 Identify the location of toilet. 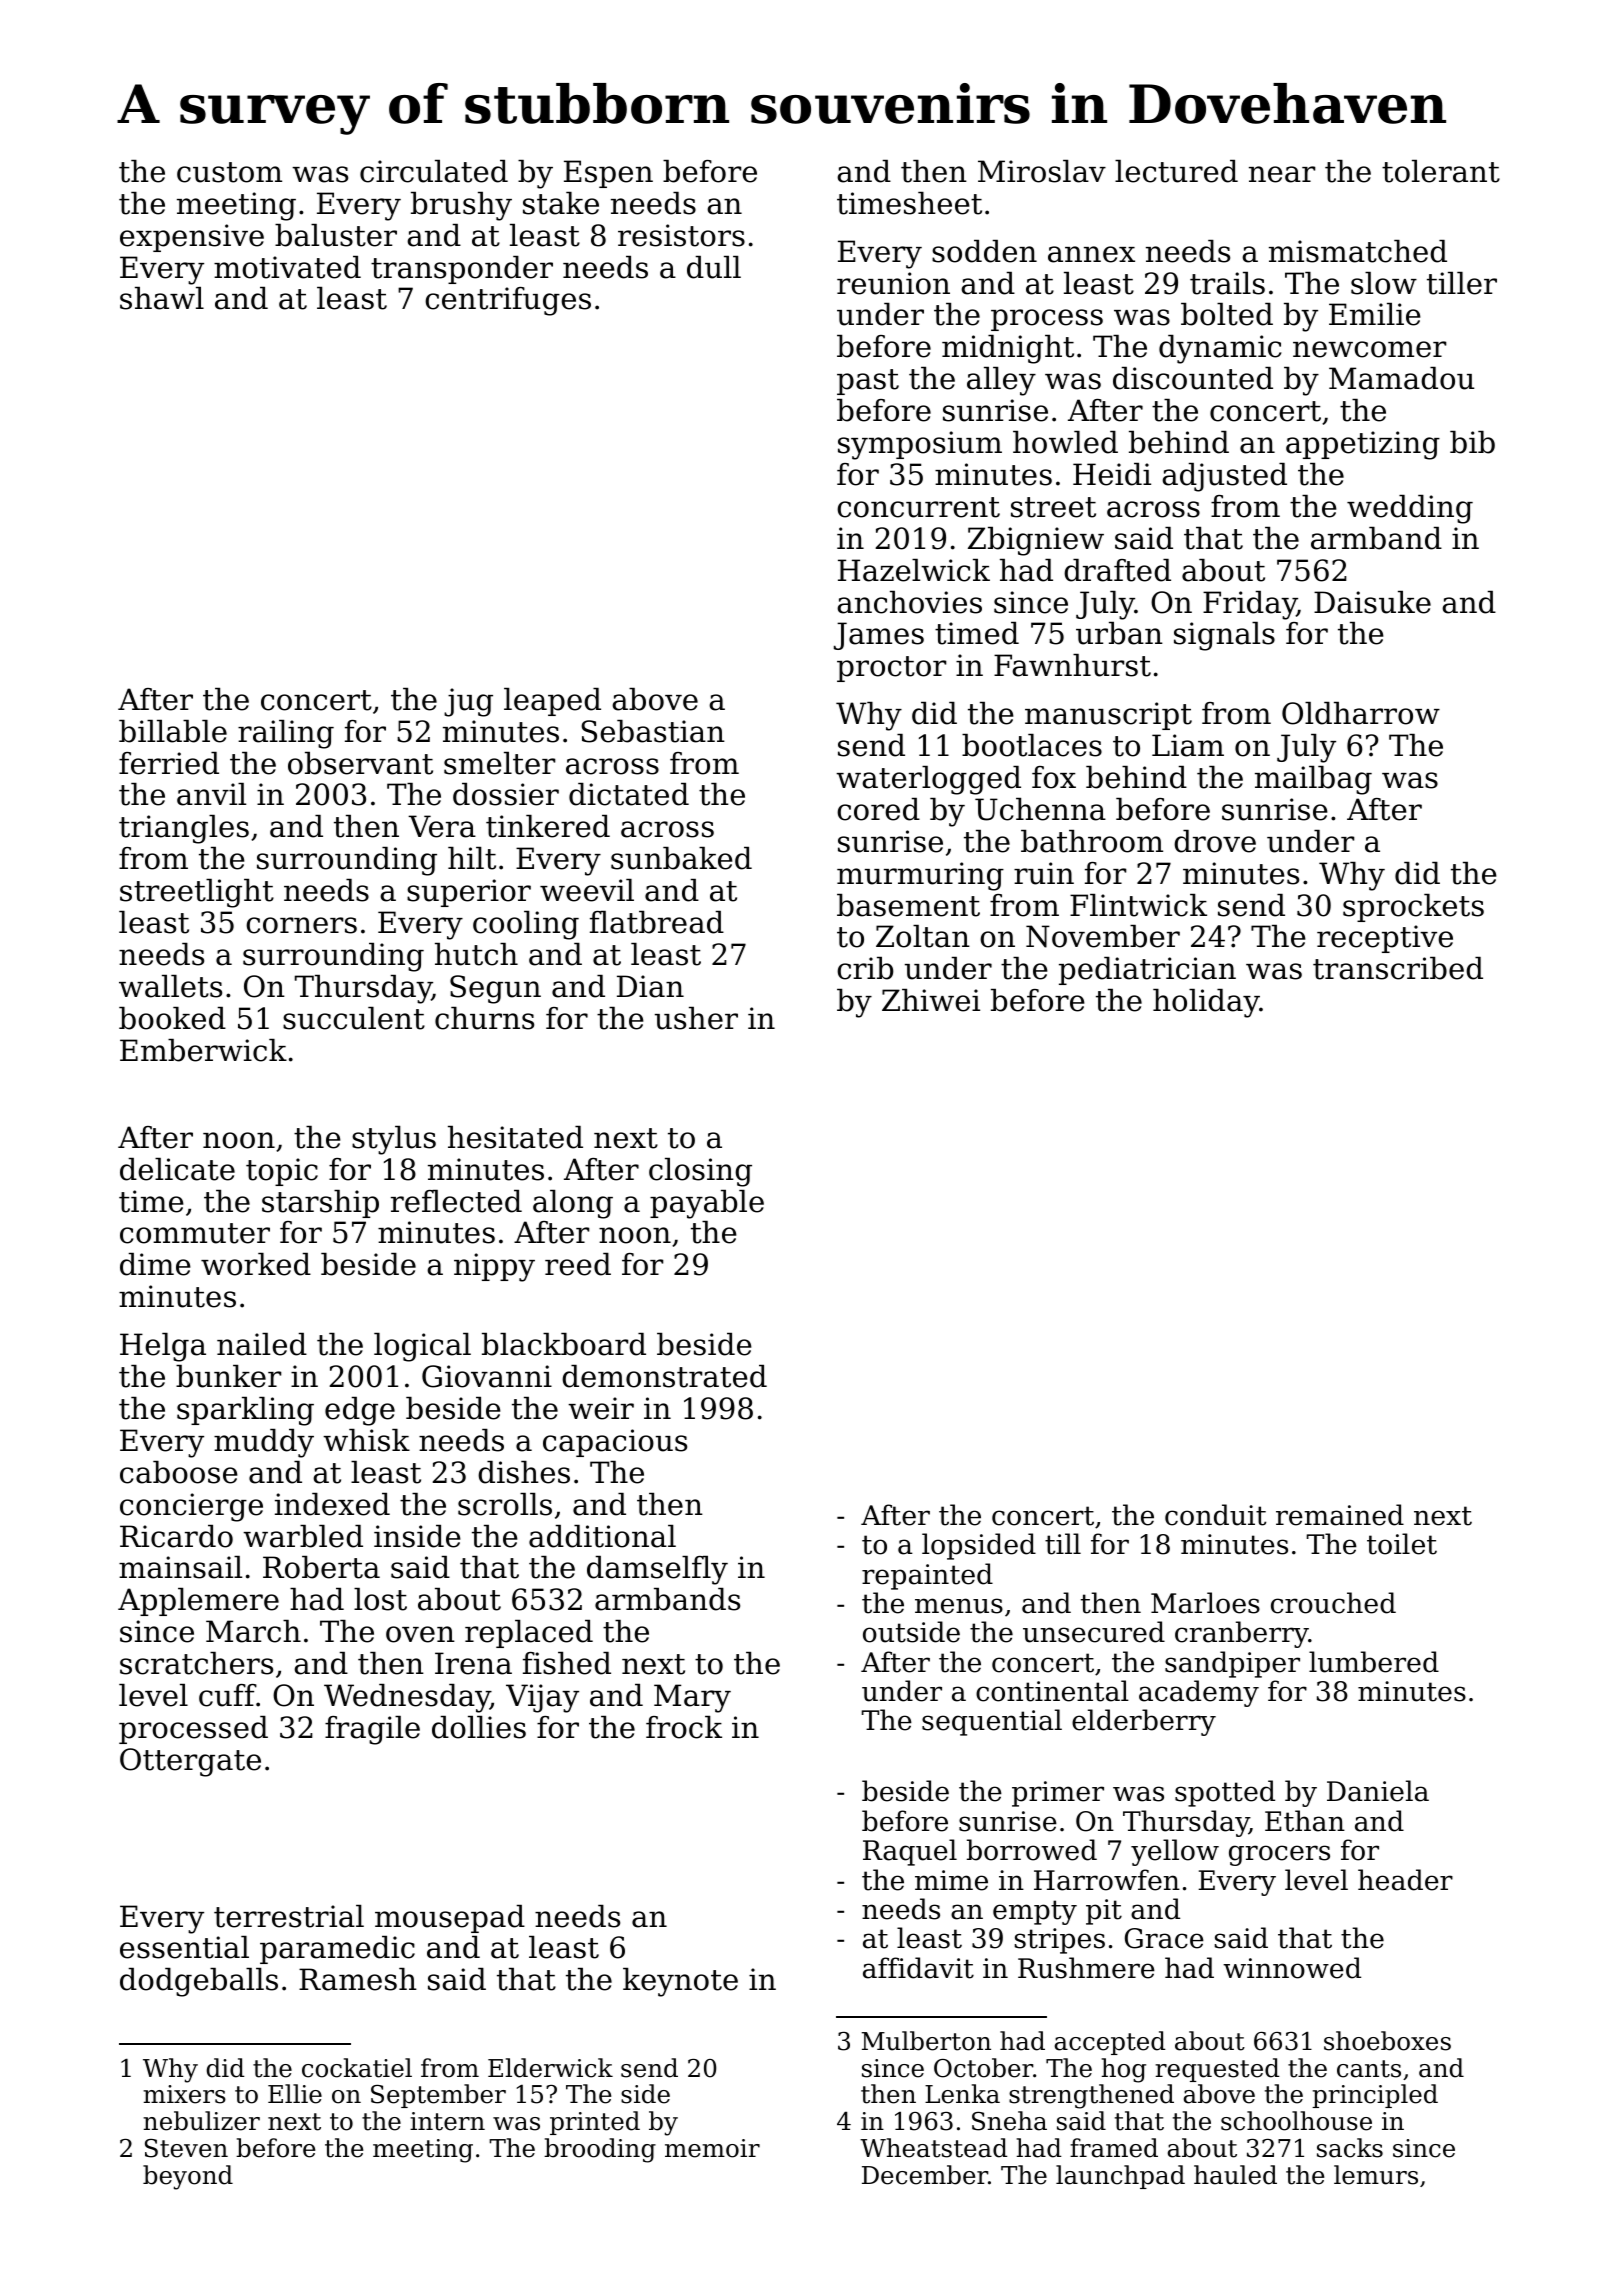
(1402, 1544).
